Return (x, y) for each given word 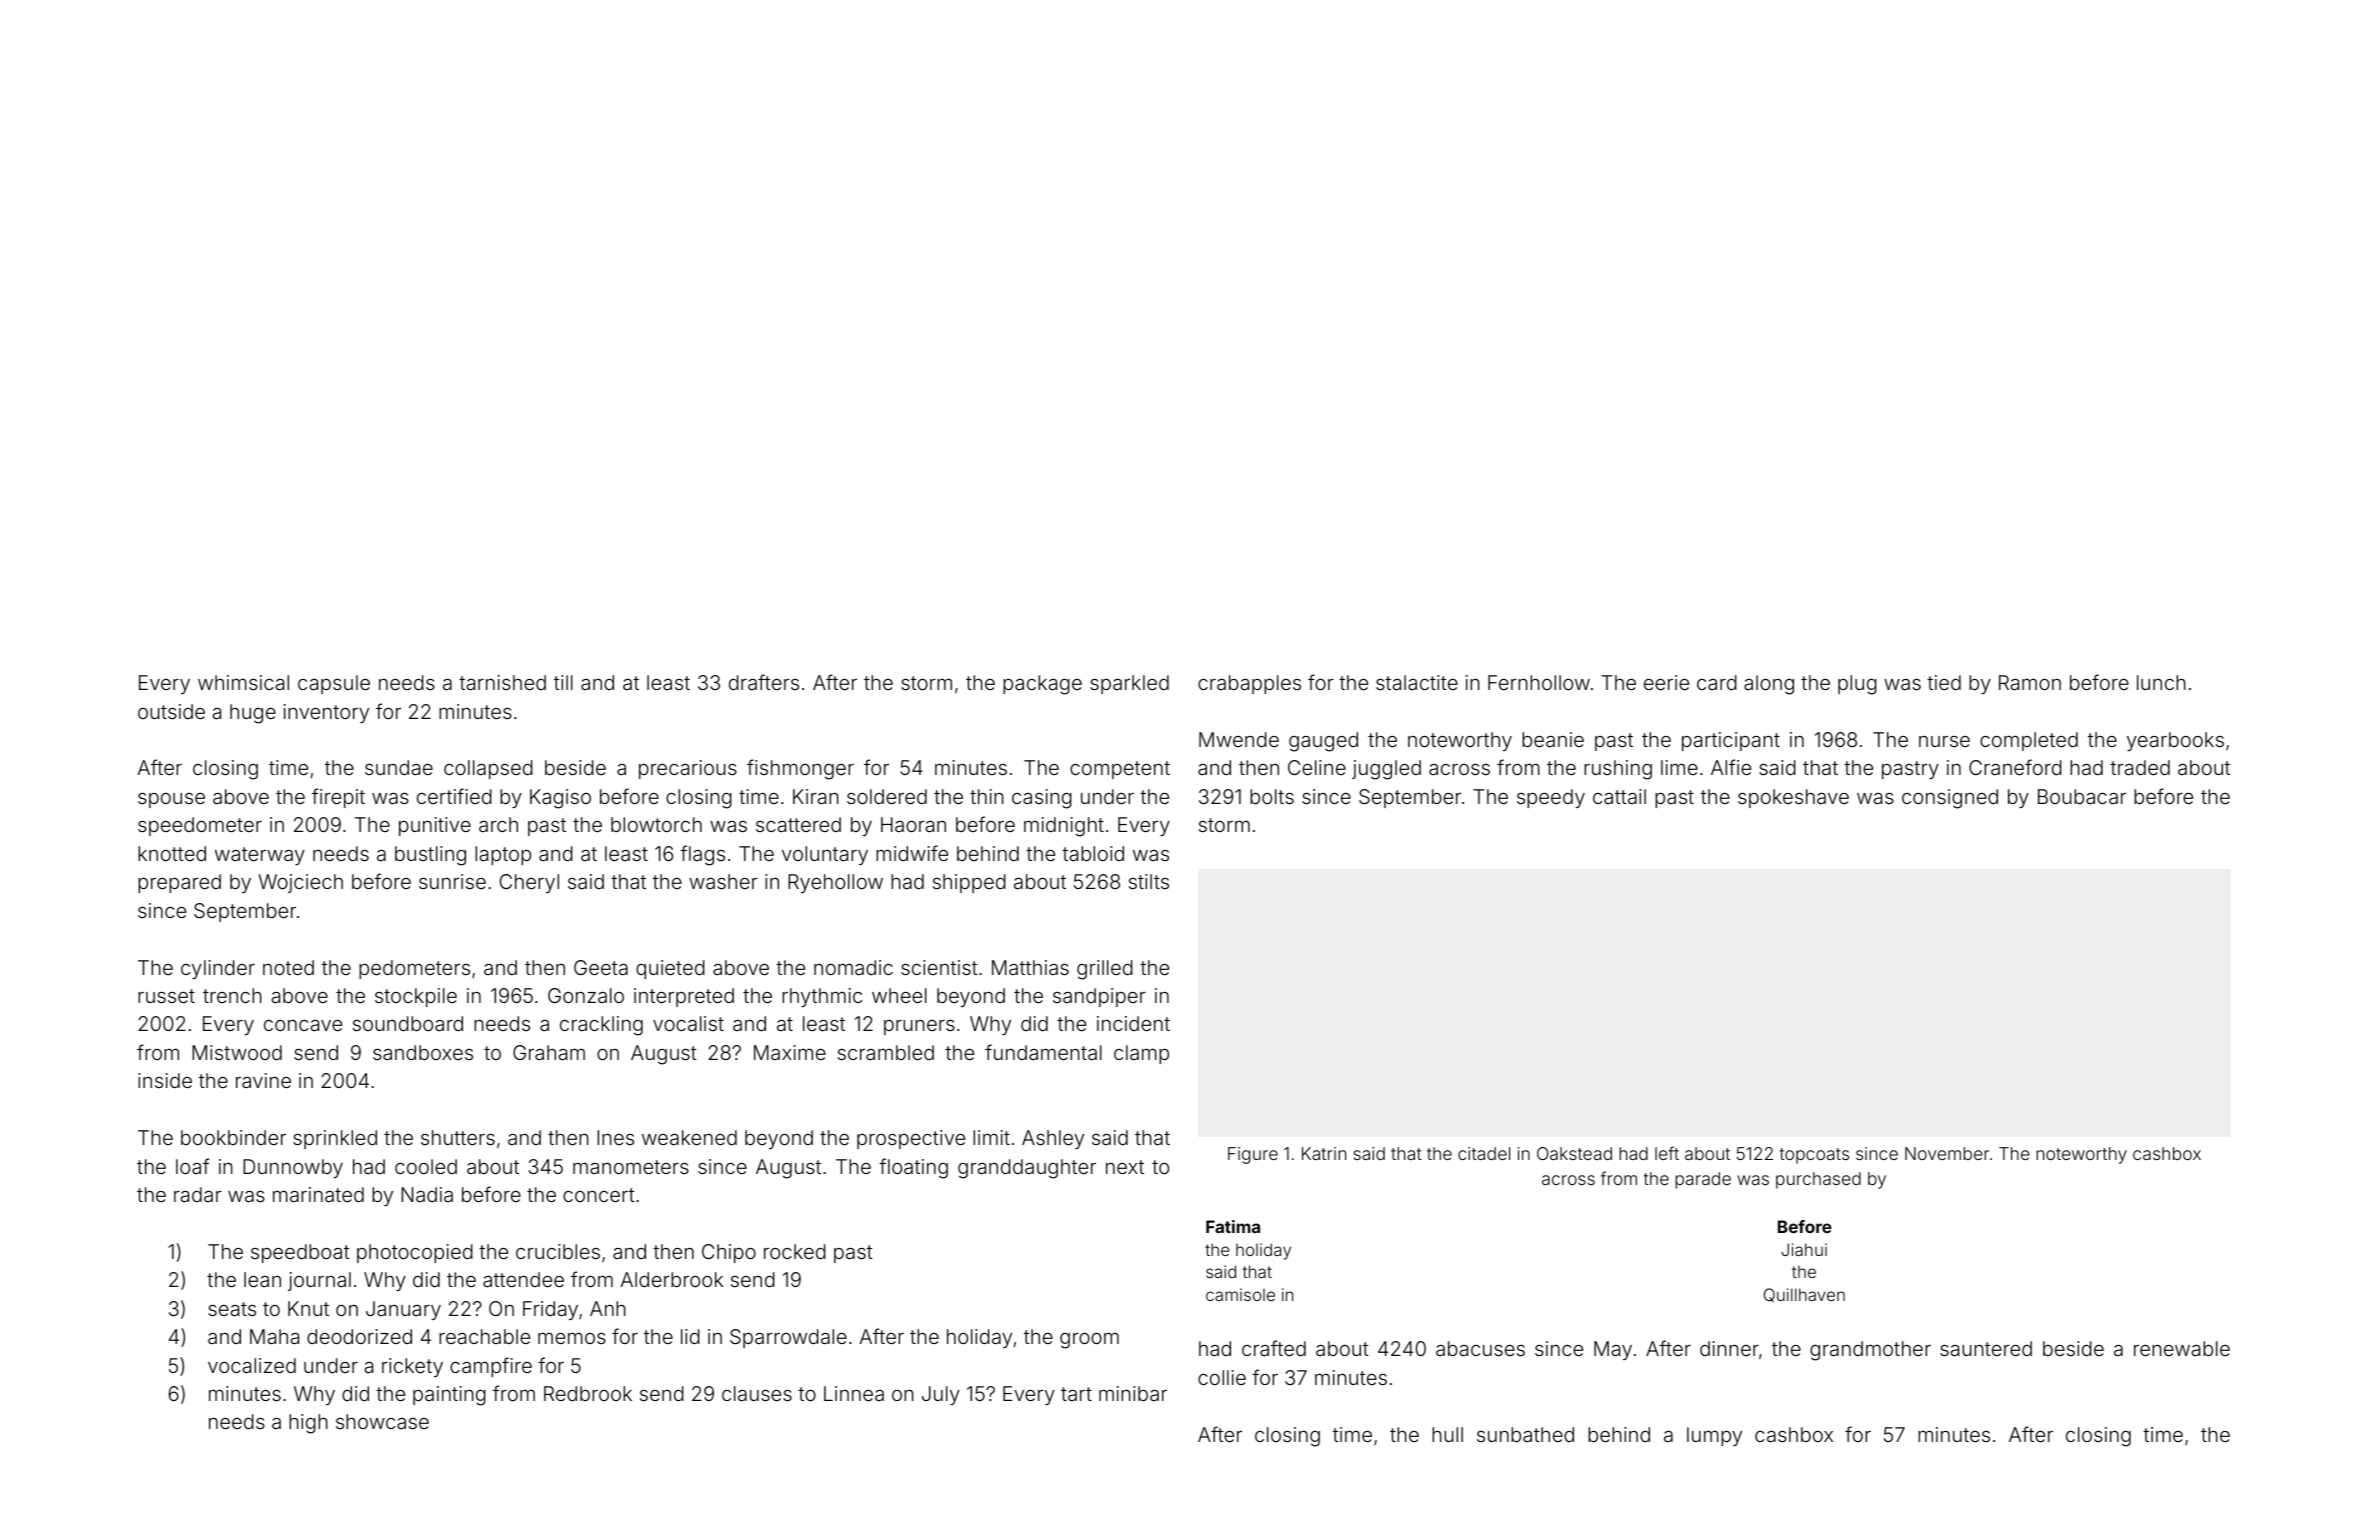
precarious (688, 769)
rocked (795, 1251)
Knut (308, 1308)
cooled (426, 1166)
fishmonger (800, 769)
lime (1679, 767)
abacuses (1480, 1348)
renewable (2182, 1348)
